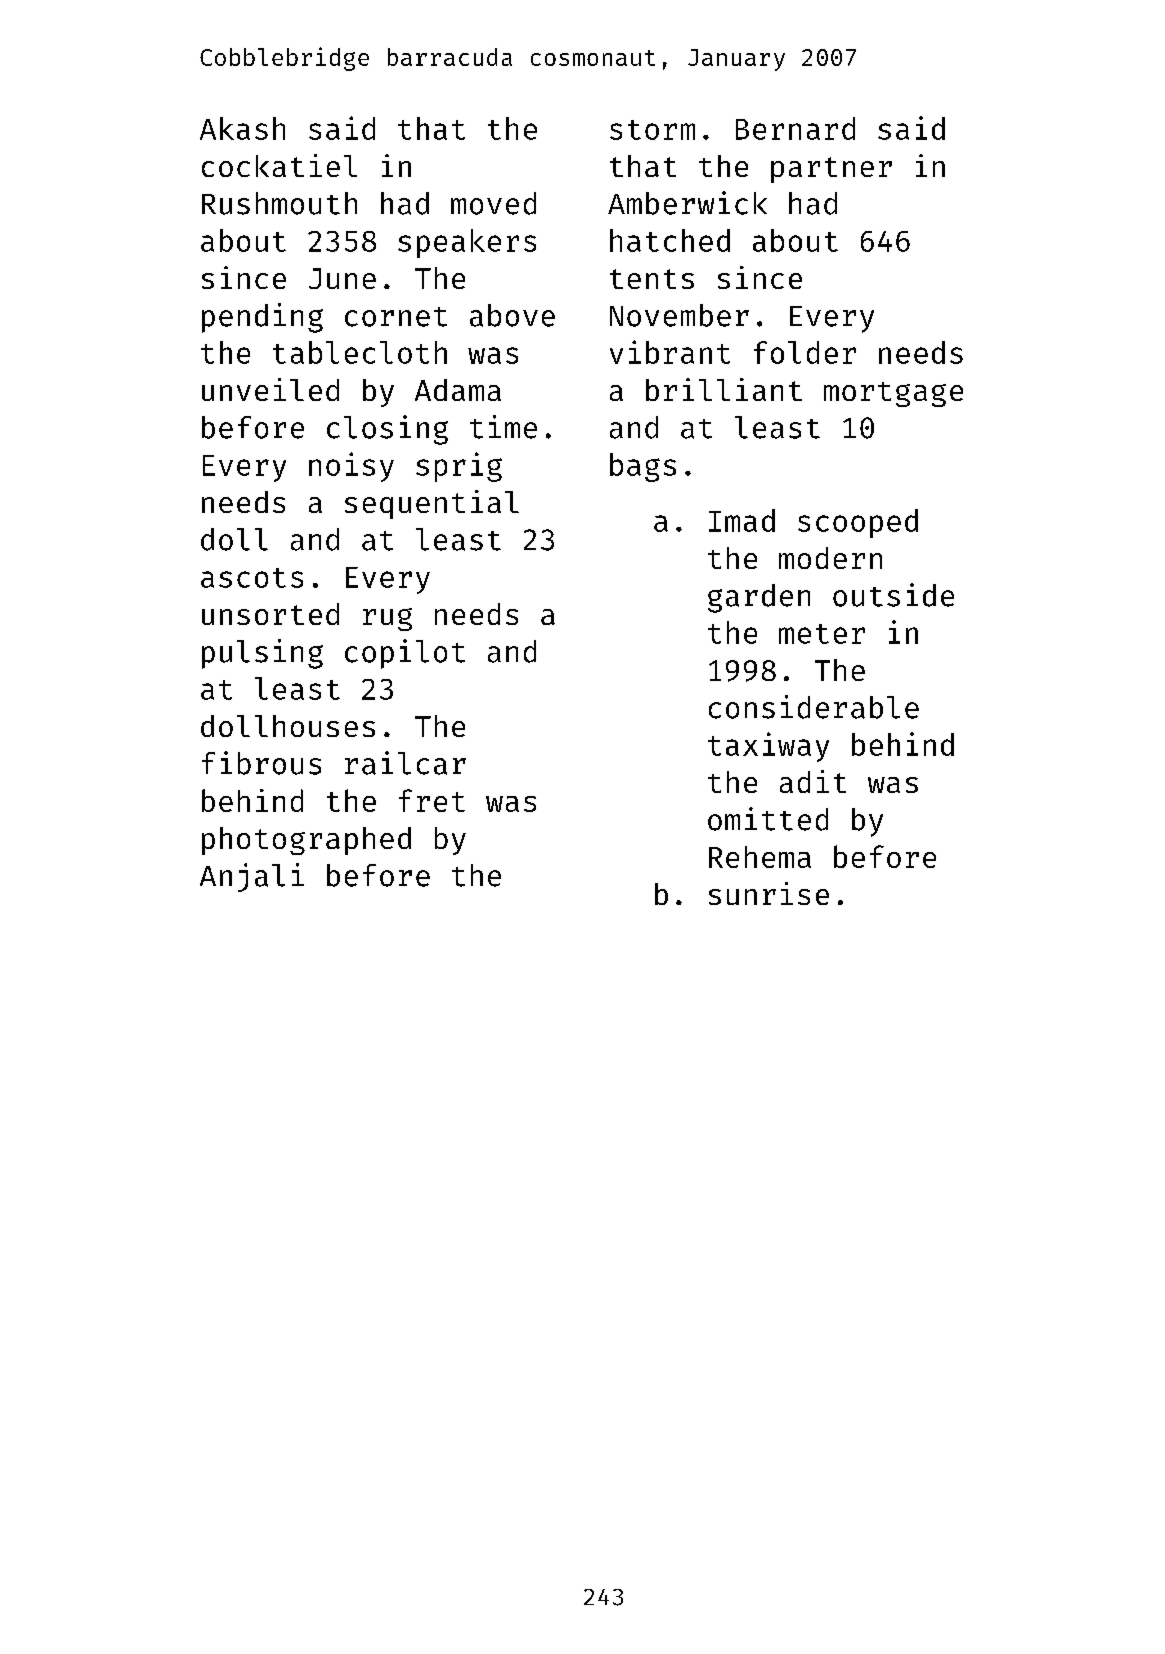 Image resolution: width=1165 pixels, height=1654 pixels. What do you see at coordinates (670, 352) in the screenshot?
I see `vibrant` at bounding box center [670, 352].
